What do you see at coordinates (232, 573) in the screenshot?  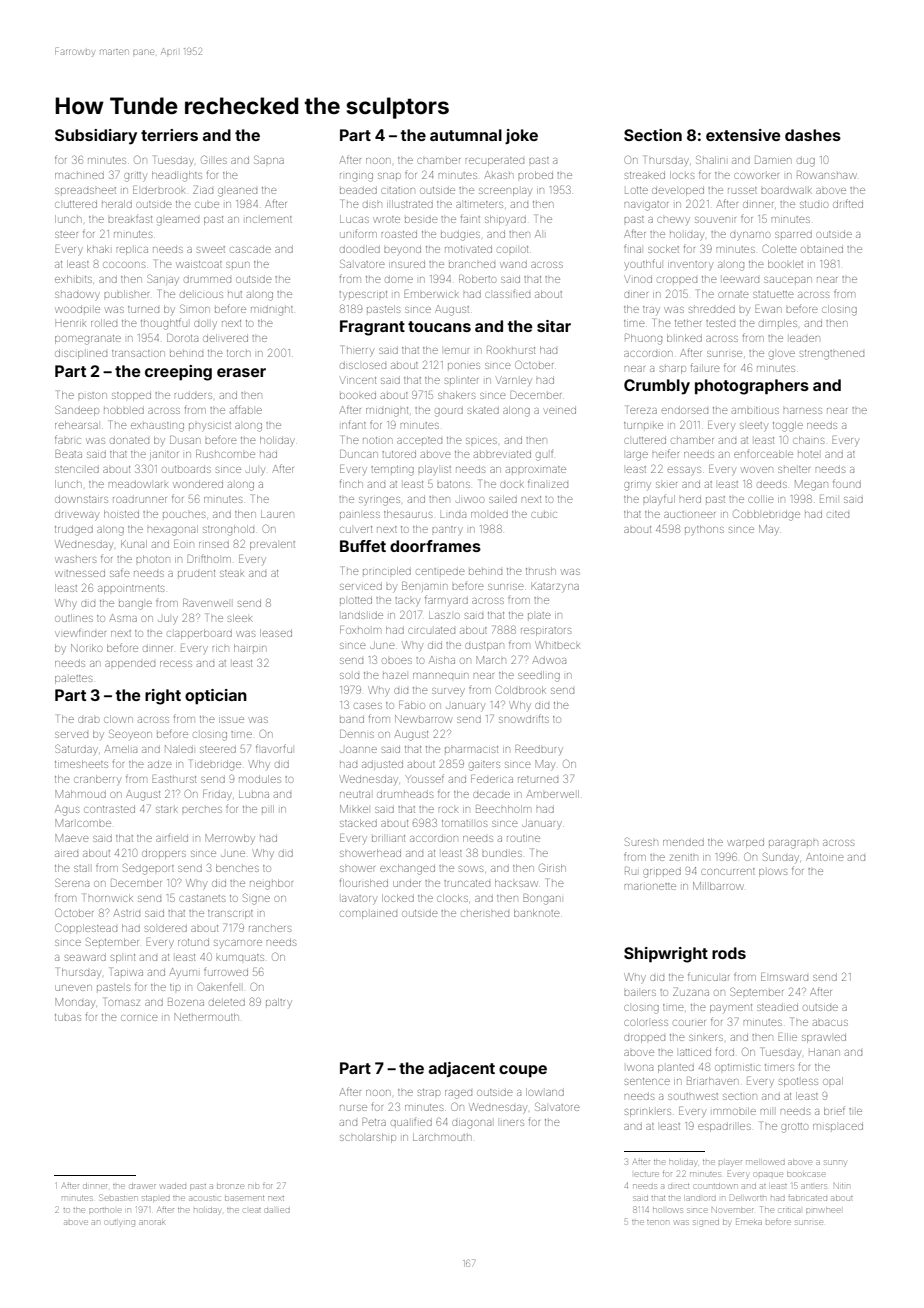 I see `steak` at bounding box center [232, 573].
